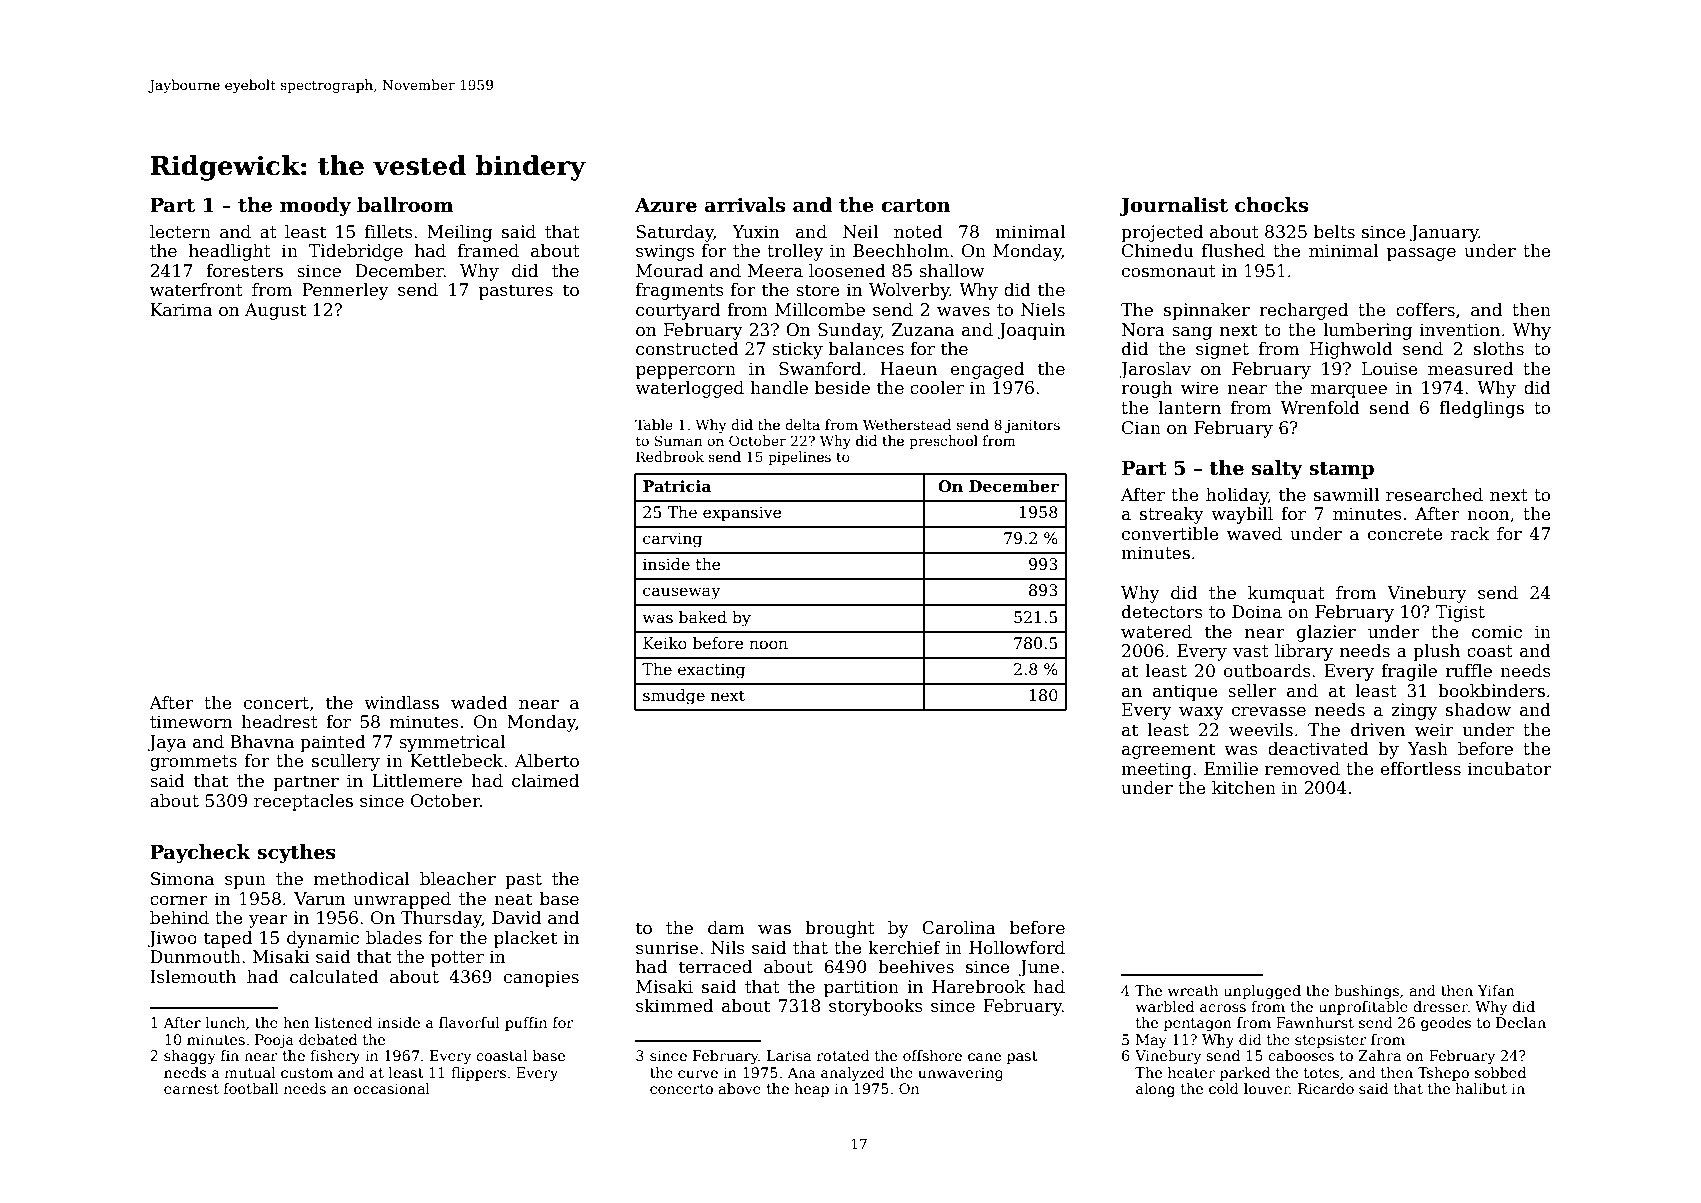 Image resolution: width=1701 pixels, height=1203 pixels. I want to click on shaggy, so click(190, 1057).
